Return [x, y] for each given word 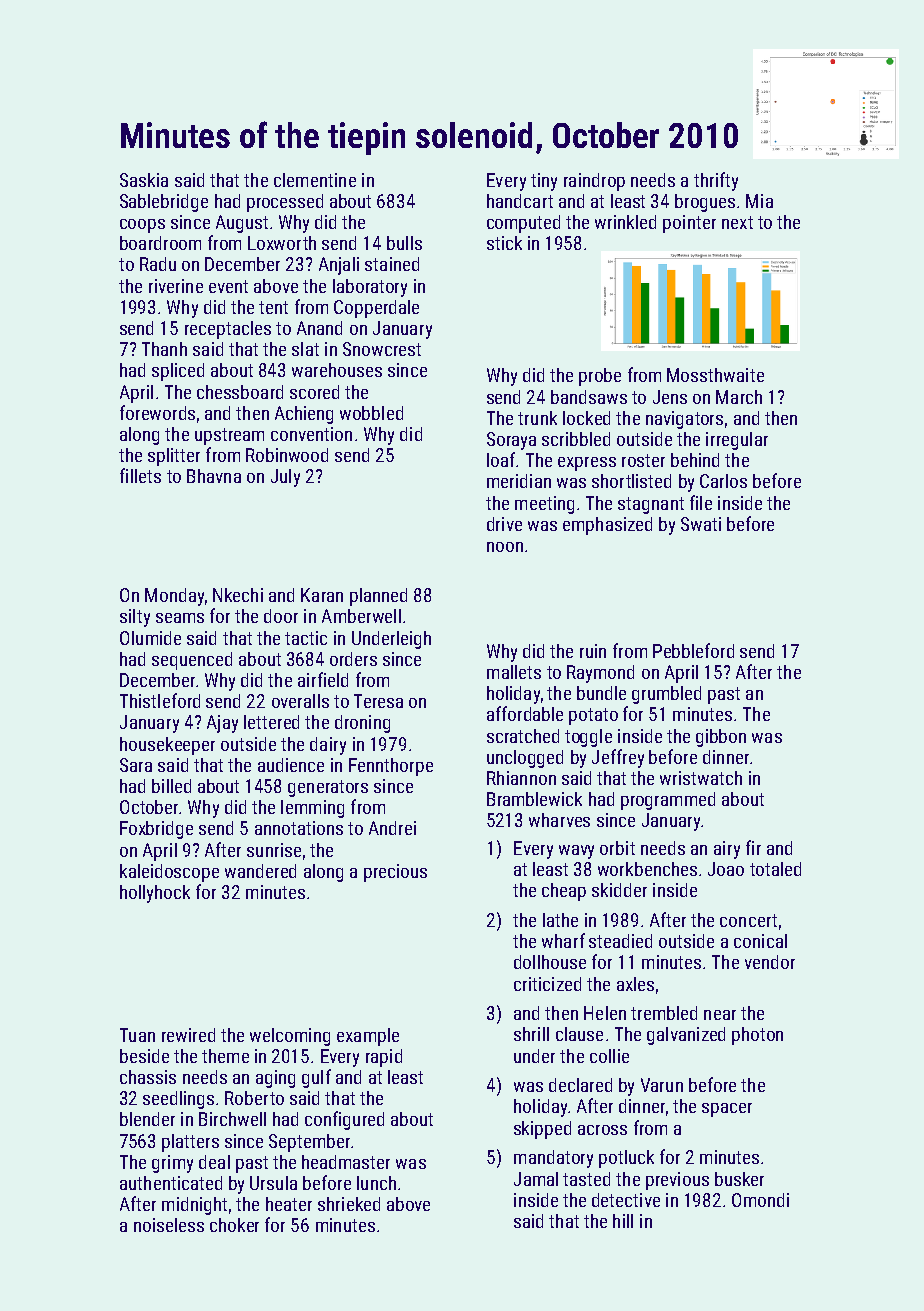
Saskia [144, 180]
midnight [194, 1206]
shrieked [349, 1204]
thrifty [716, 181]
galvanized [686, 1036]
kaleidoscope [169, 873]
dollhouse [550, 962]
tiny [544, 182]
